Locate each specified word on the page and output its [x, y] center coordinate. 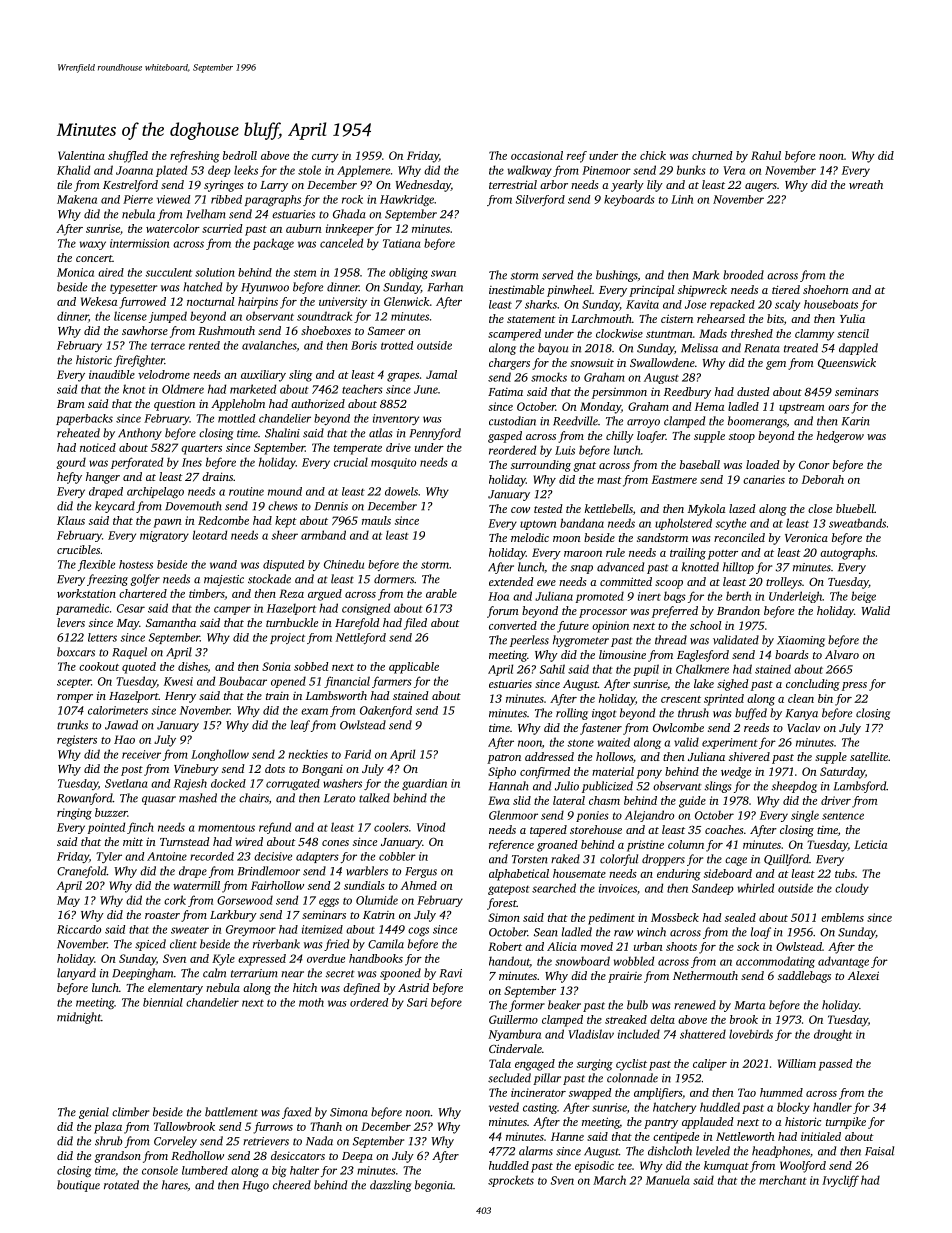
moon [567, 539]
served [557, 275]
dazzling [390, 1186]
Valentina [81, 155]
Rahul [766, 155]
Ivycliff [840, 1181]
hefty [69, 478]
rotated [121, 1185]
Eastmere [674, 479]
